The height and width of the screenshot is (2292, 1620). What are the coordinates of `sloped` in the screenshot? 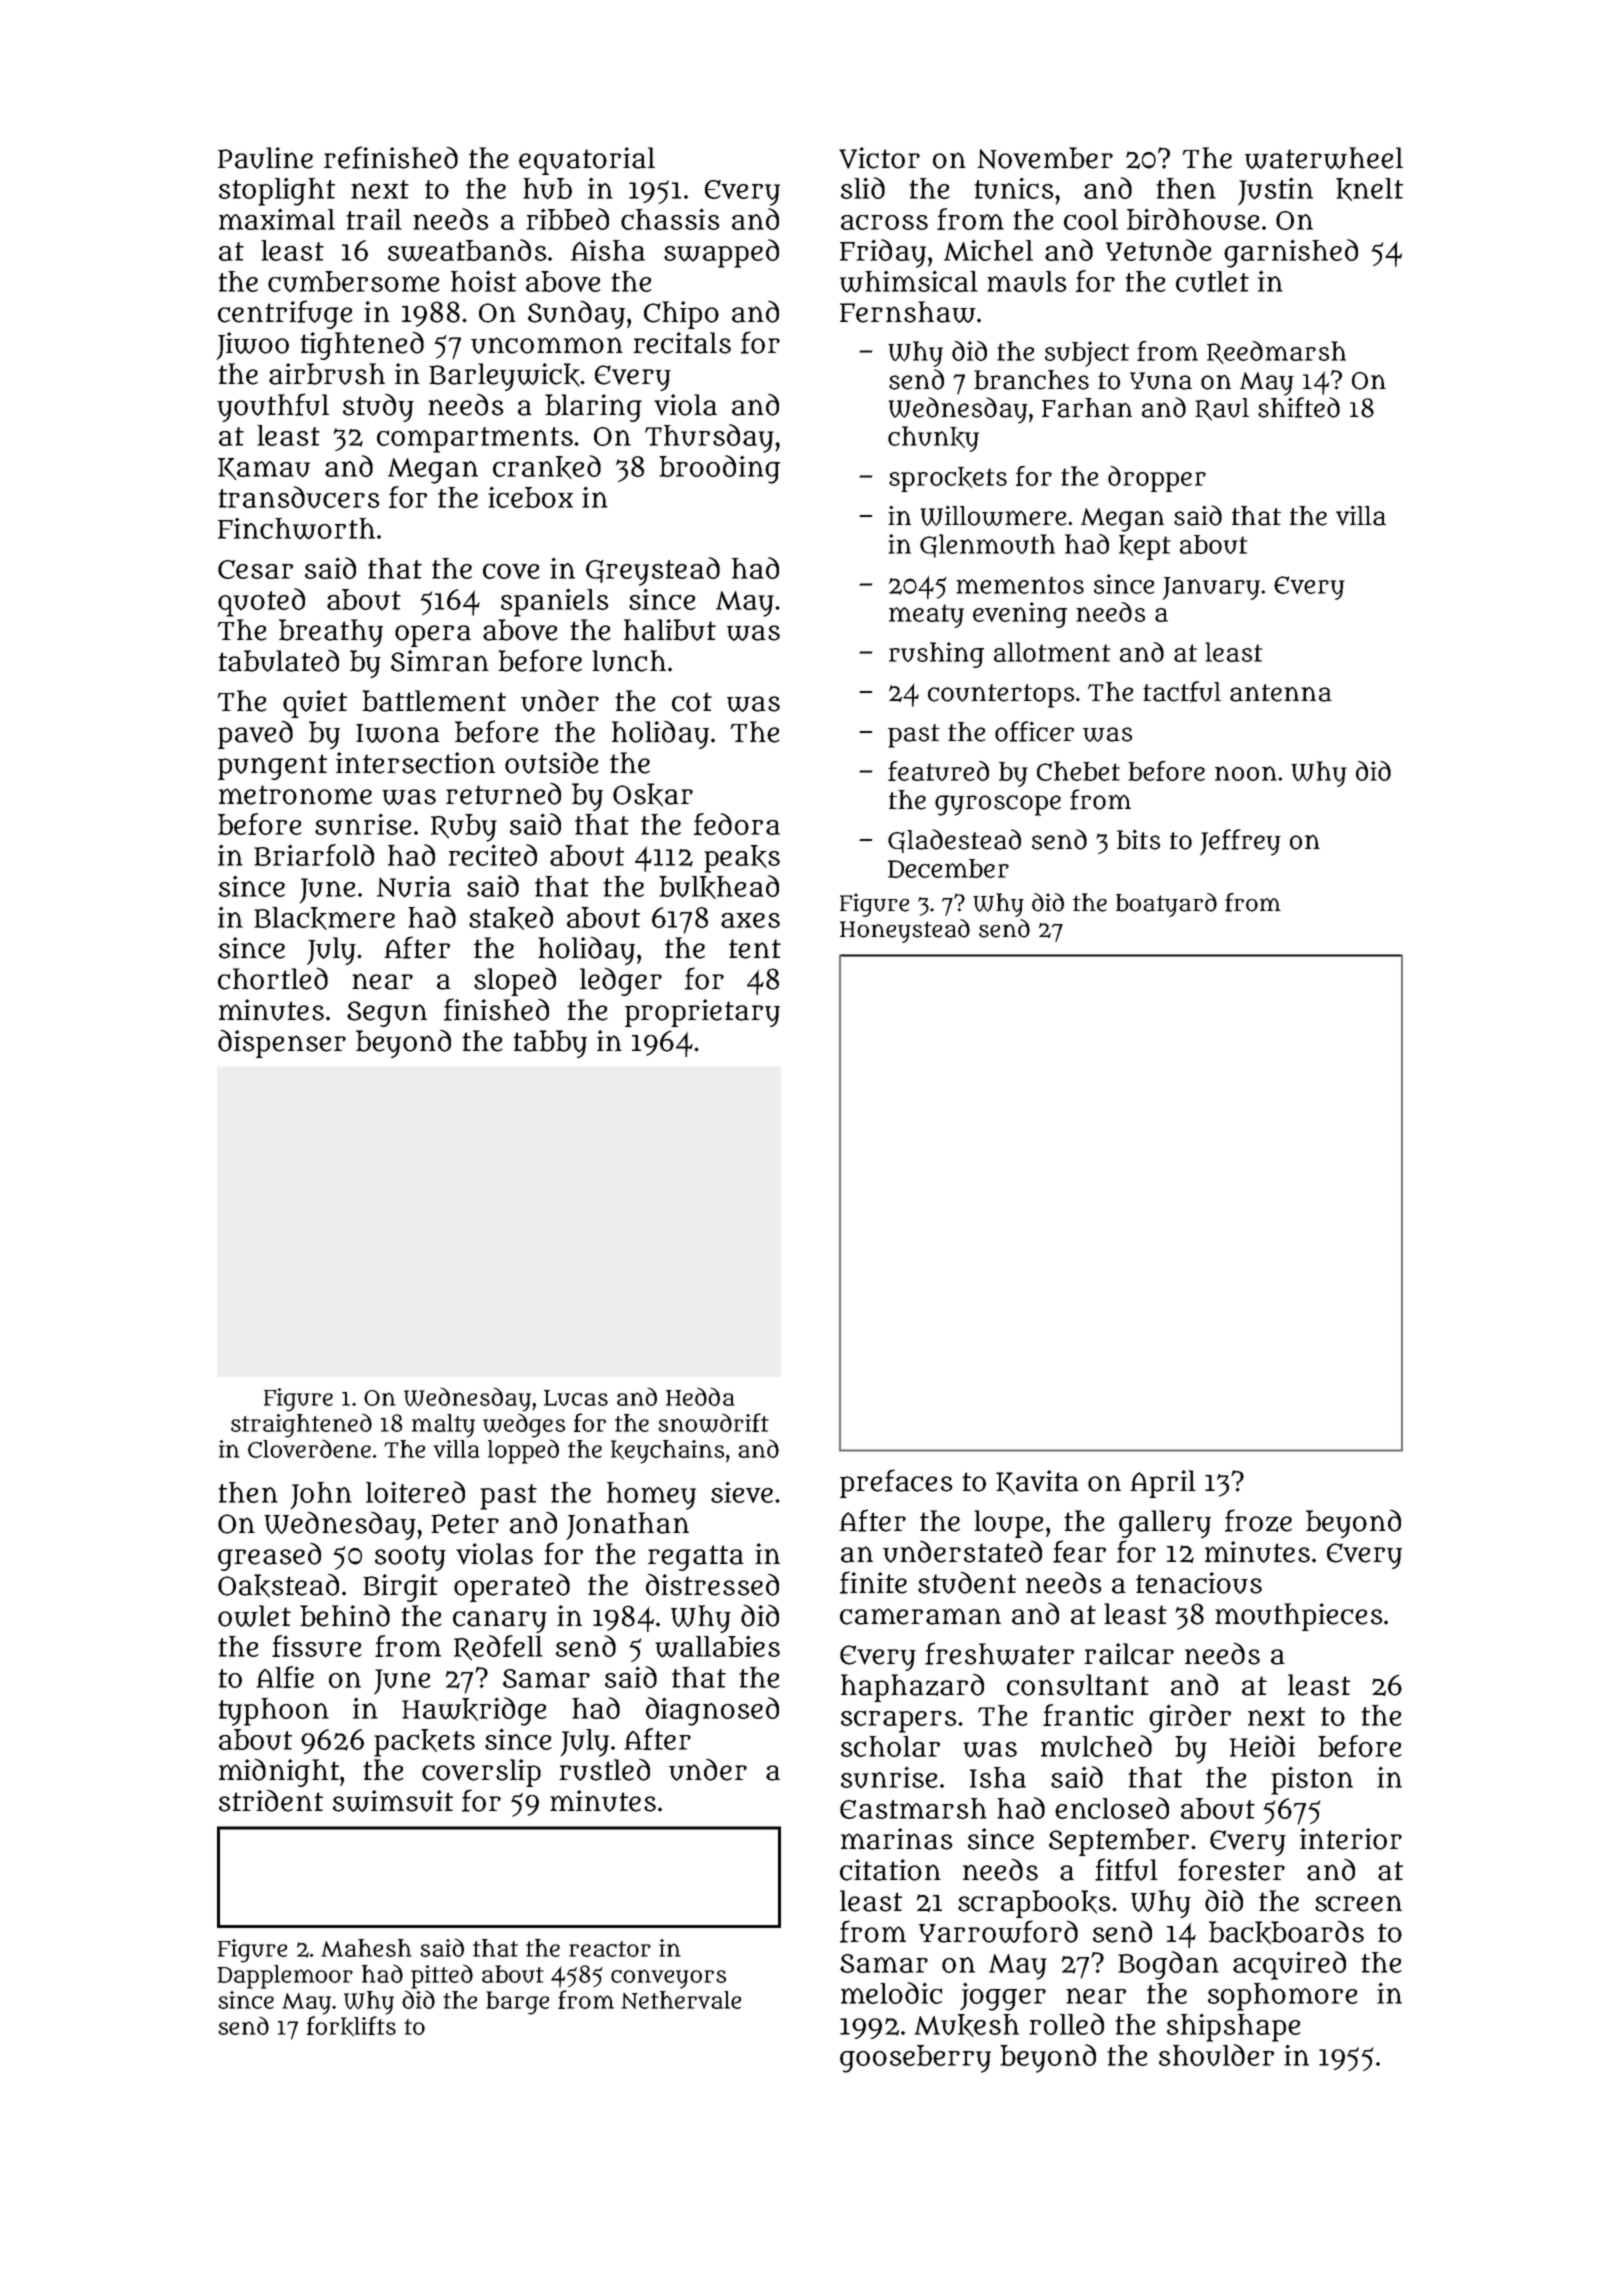 It's located at (515, 982).
